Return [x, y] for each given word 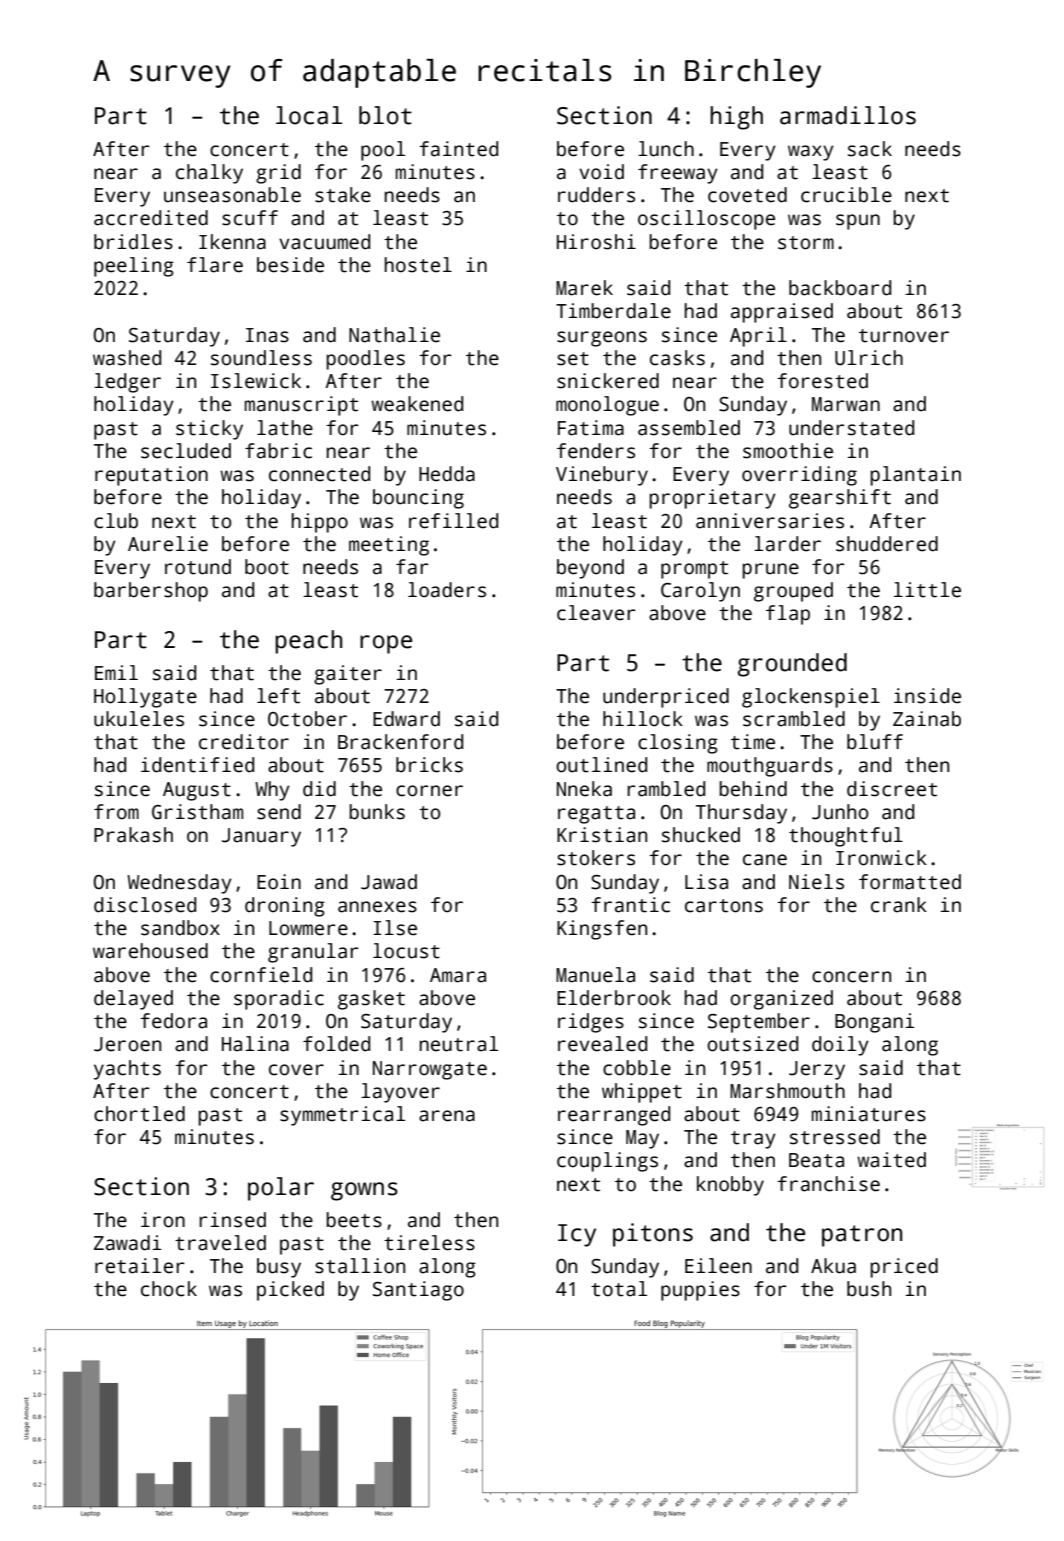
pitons [653, 1235]
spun [858, 222]
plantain [915, 476]
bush [869, 1289]
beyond [590, 569]
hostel [418, 265]
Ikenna [232, 242]
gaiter [348, 675]
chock [169, 1289]
